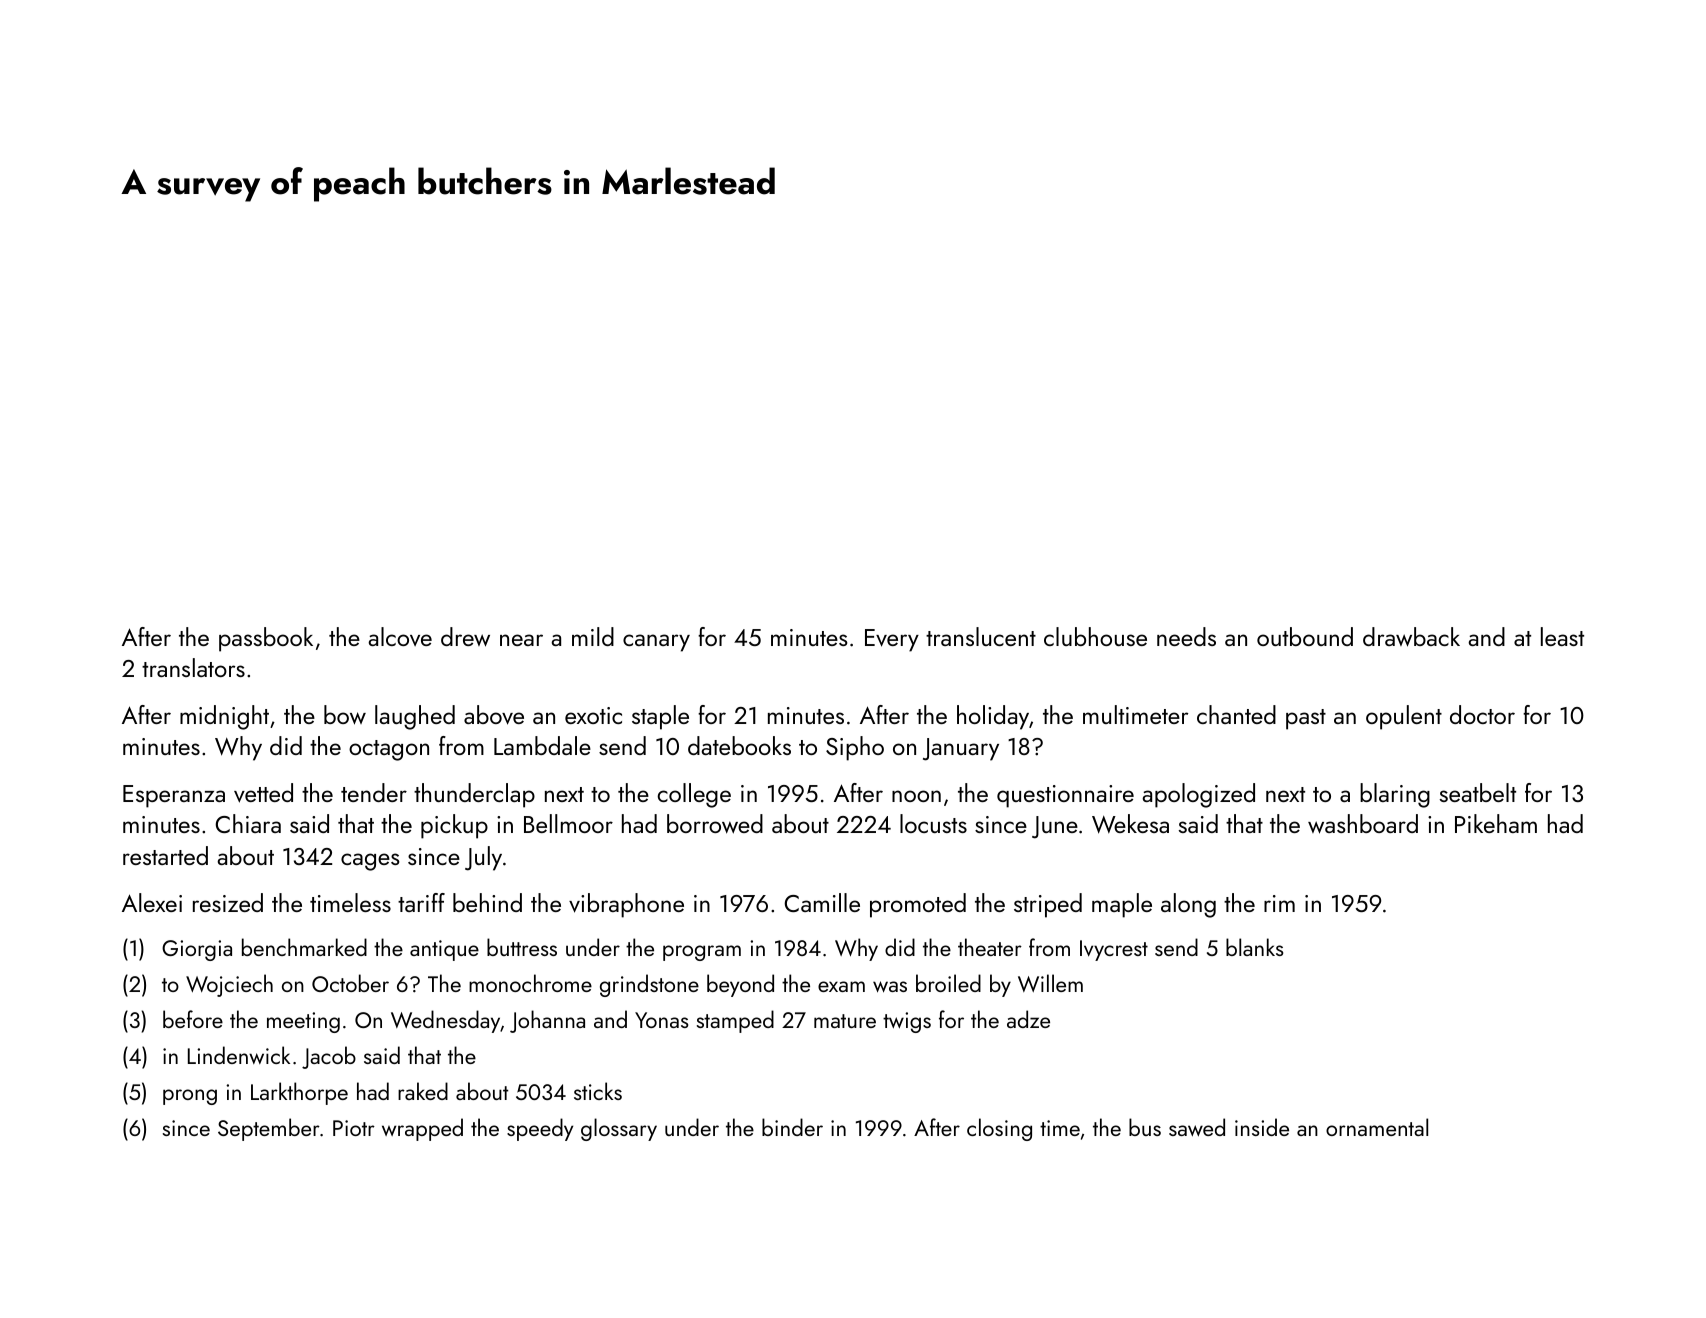  I want to click on staple, so click(660, 717).
